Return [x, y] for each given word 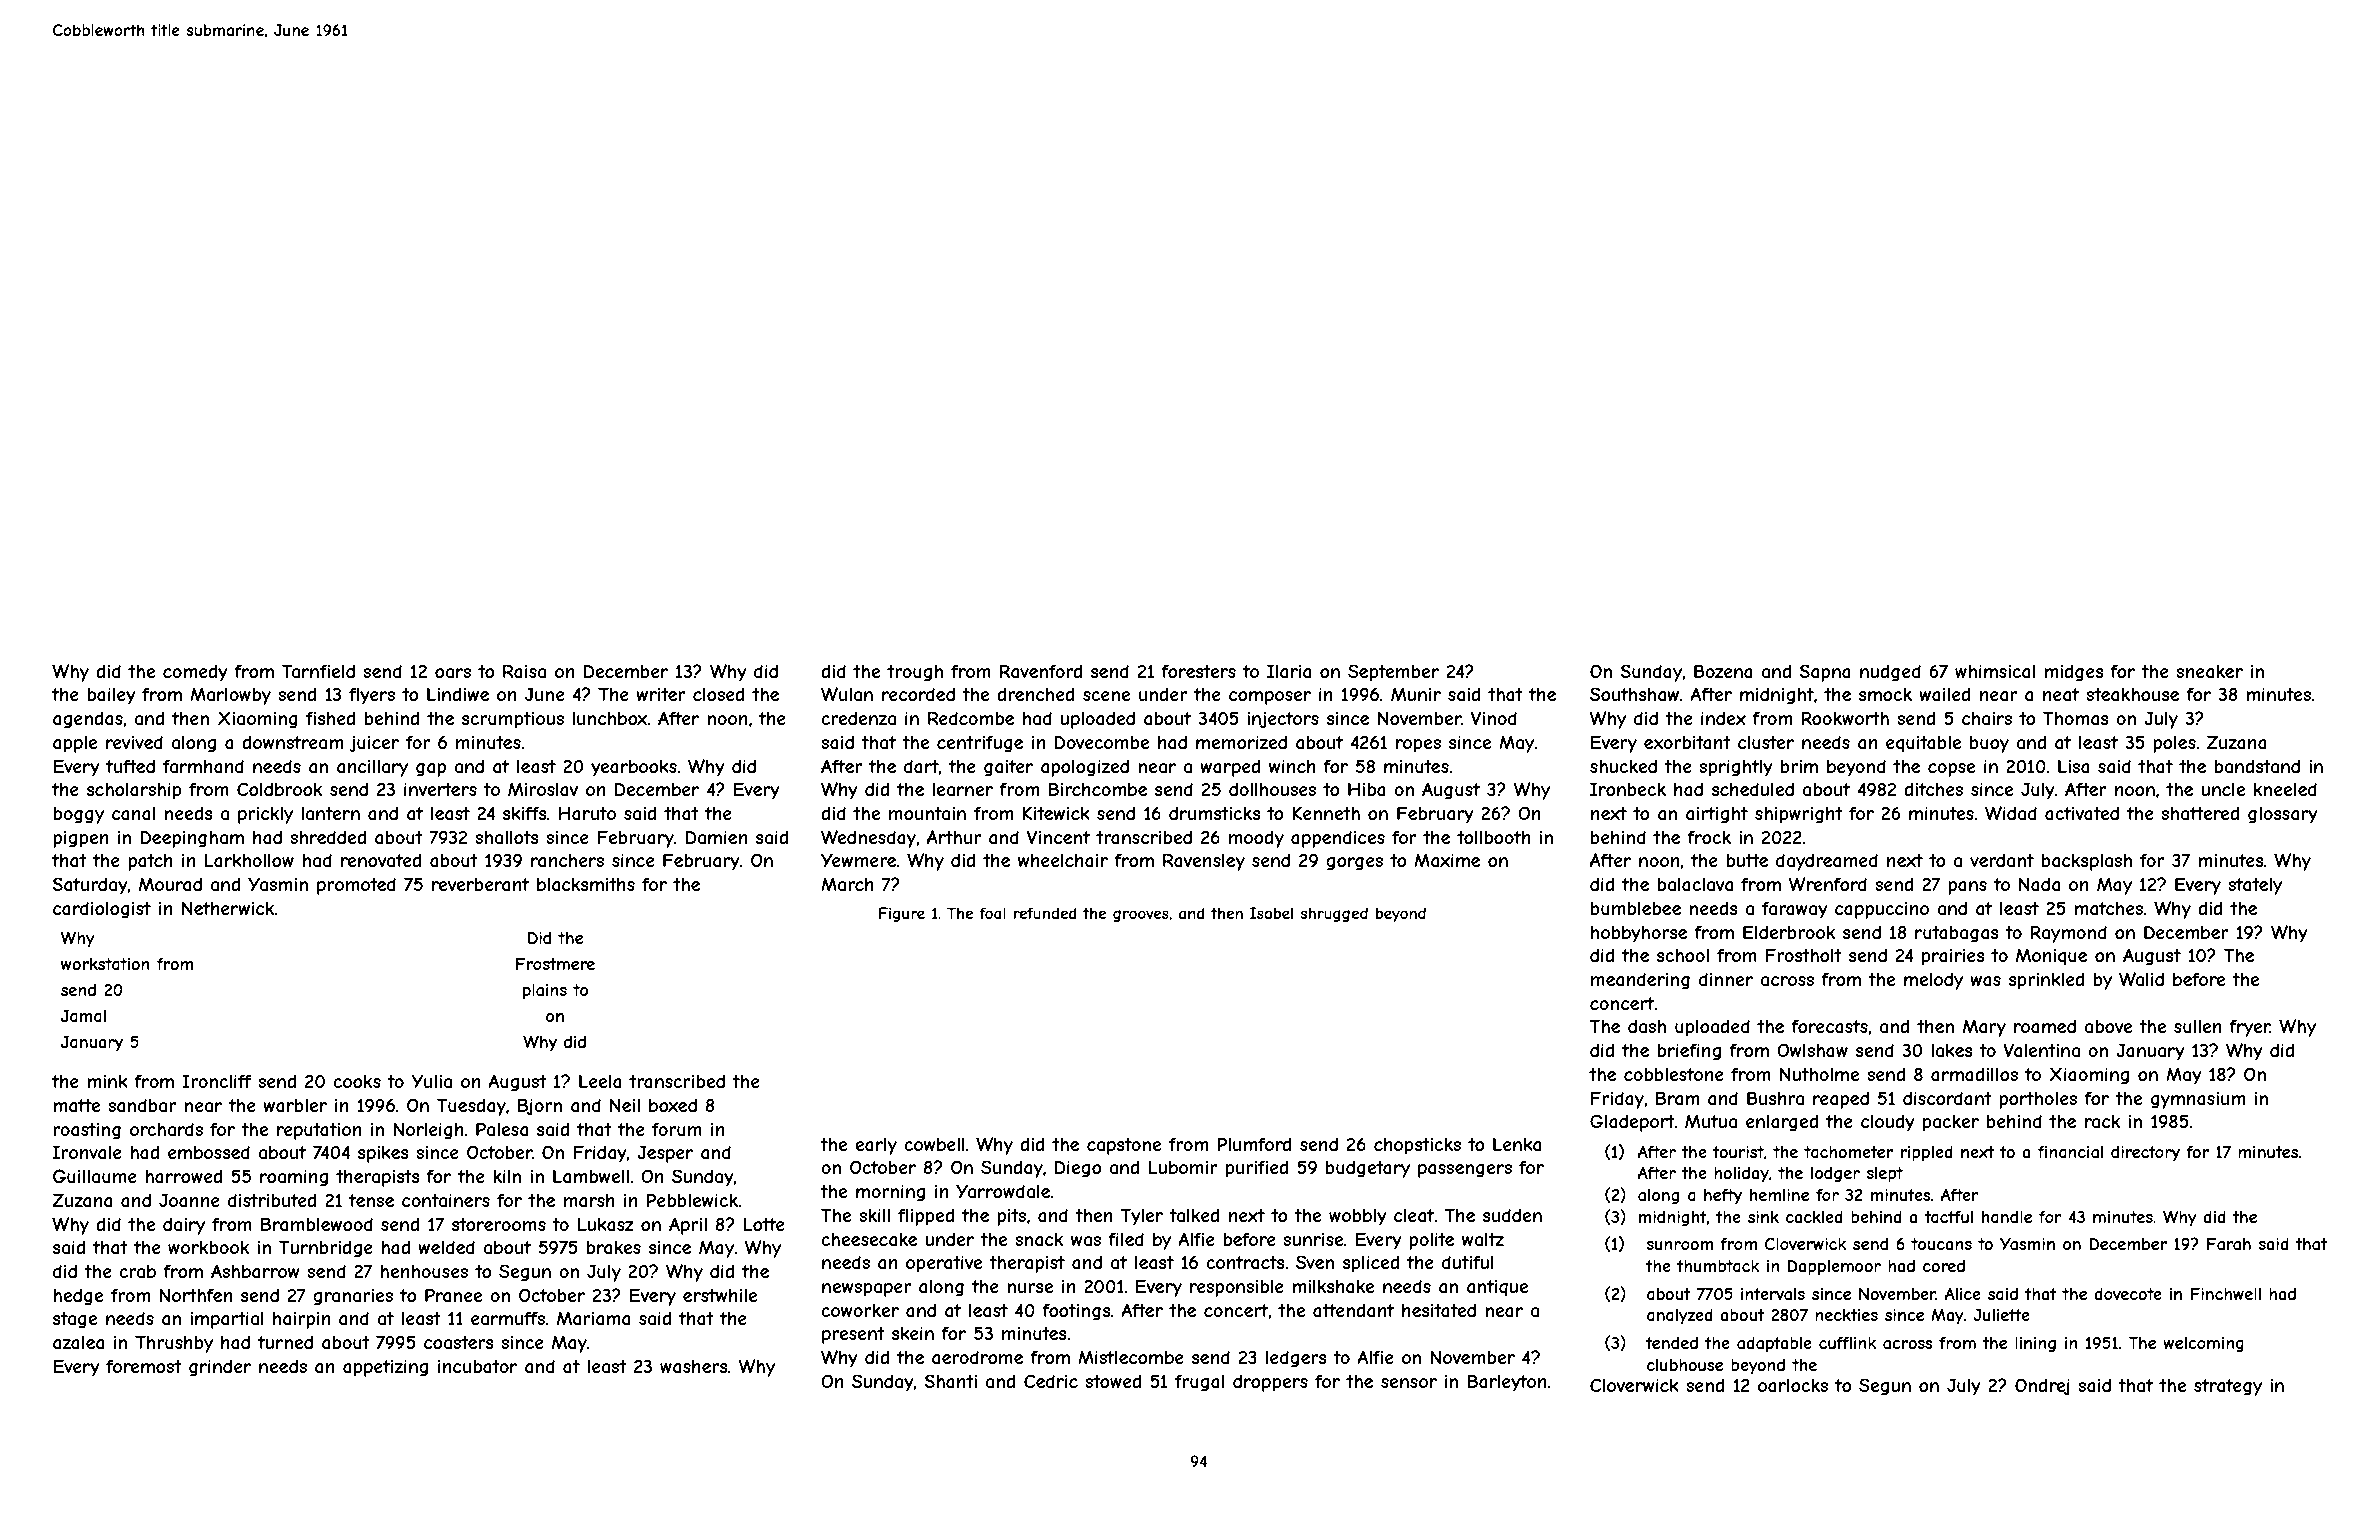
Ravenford [1041, 671]
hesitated [1439, 1310]
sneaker [2209, 671]
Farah [2229, 1243]
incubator [477, 1367]
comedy [195, 673]
